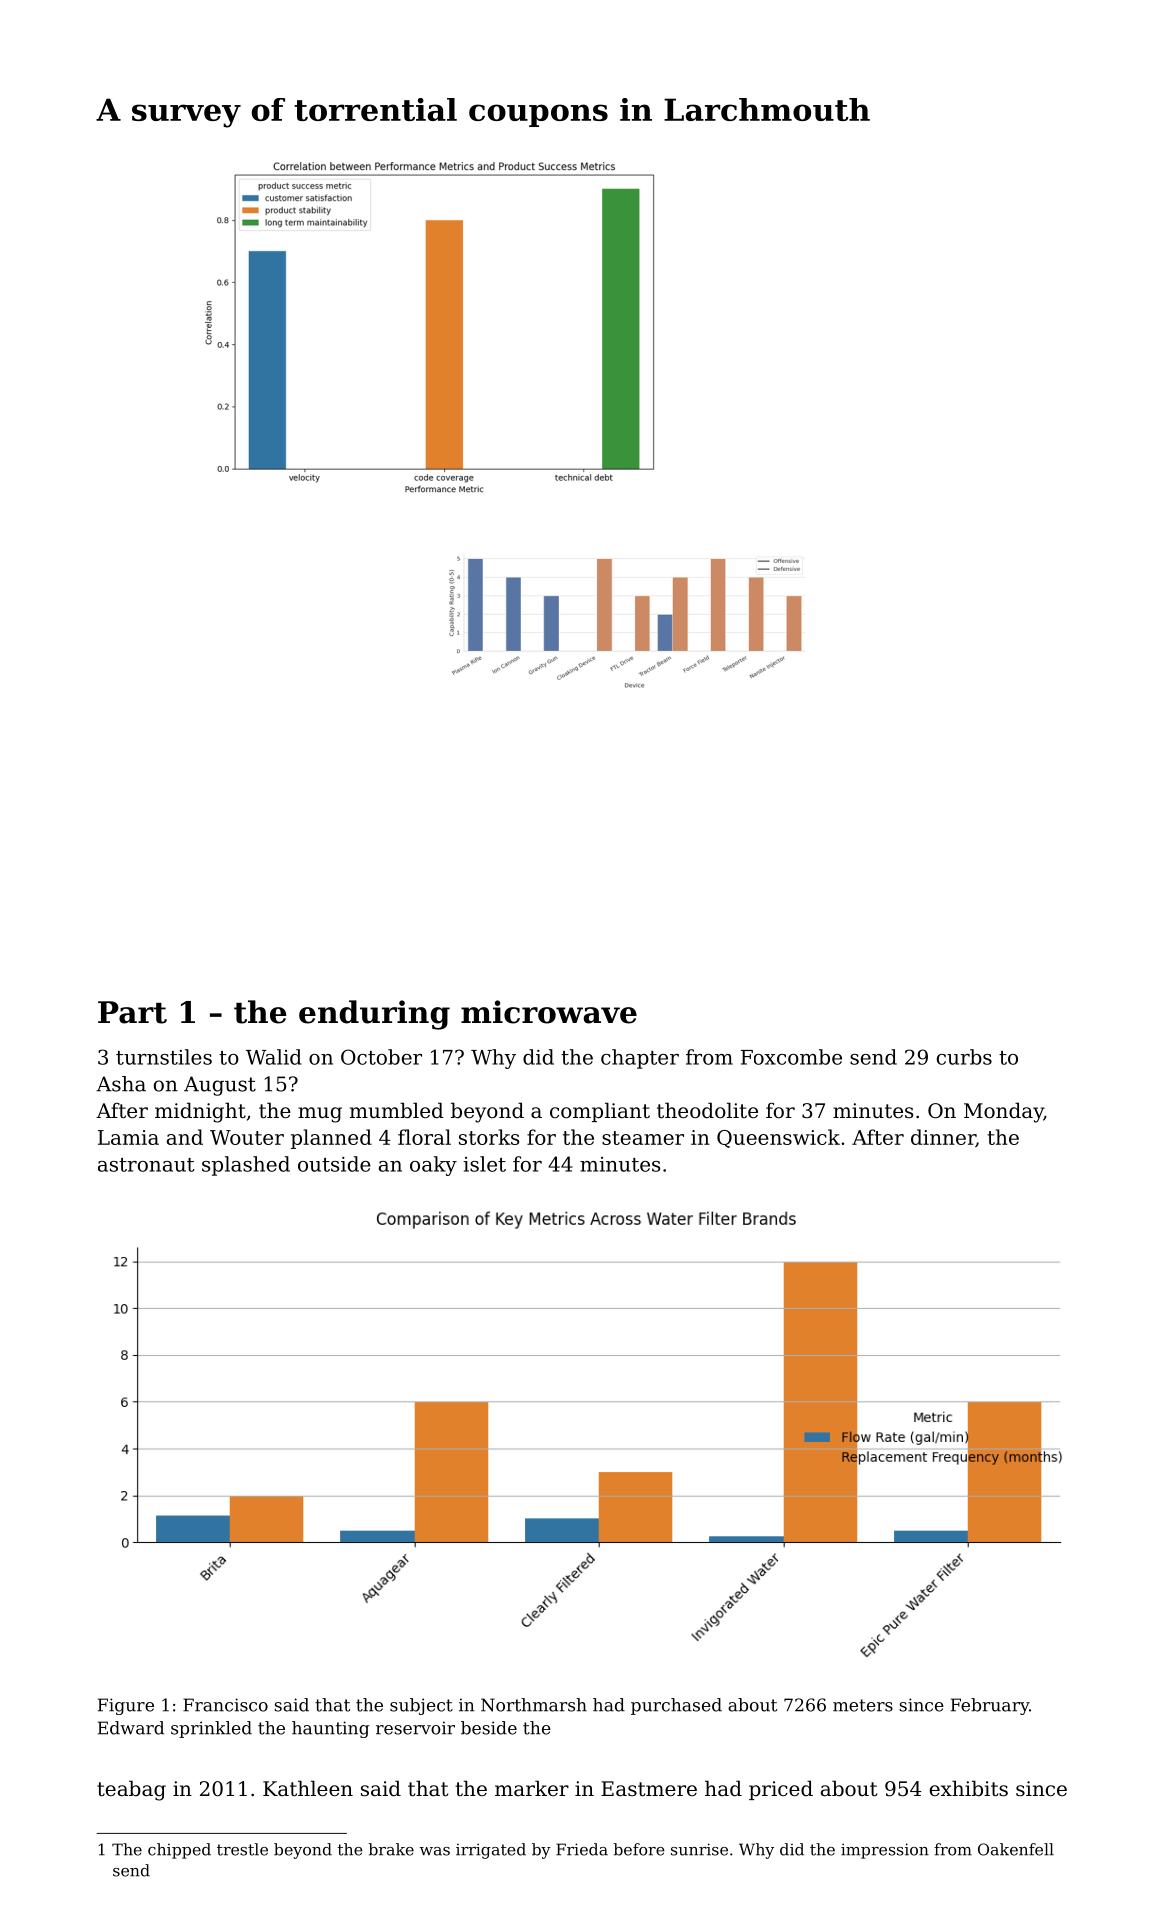 The width and height of the page is (1171, 1929). What do you see at coordinates (320, 1115) in the page?
I see `mug` at bounding box center [320, 1115].
